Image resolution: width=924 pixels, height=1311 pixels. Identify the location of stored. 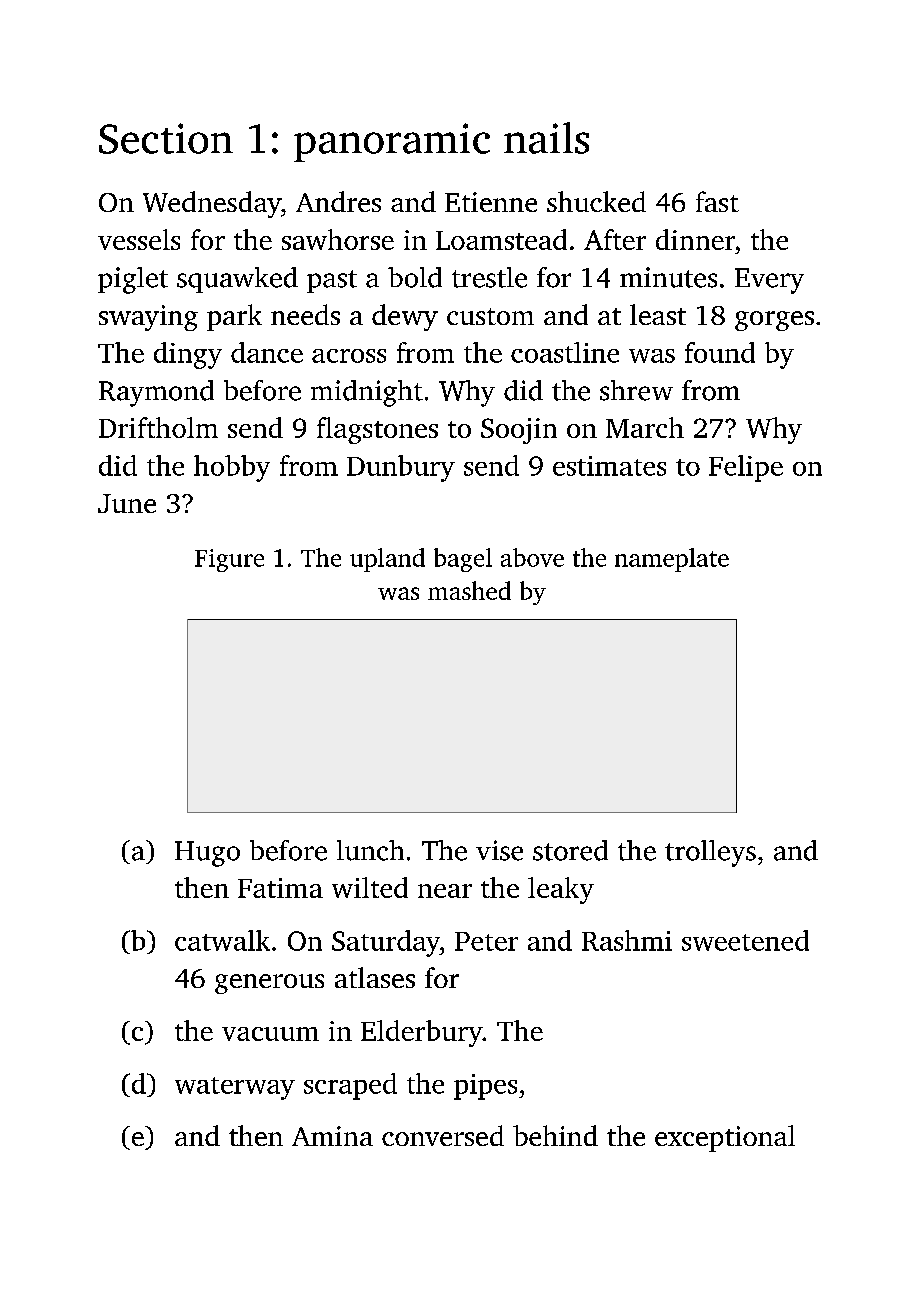
(570, 850).
